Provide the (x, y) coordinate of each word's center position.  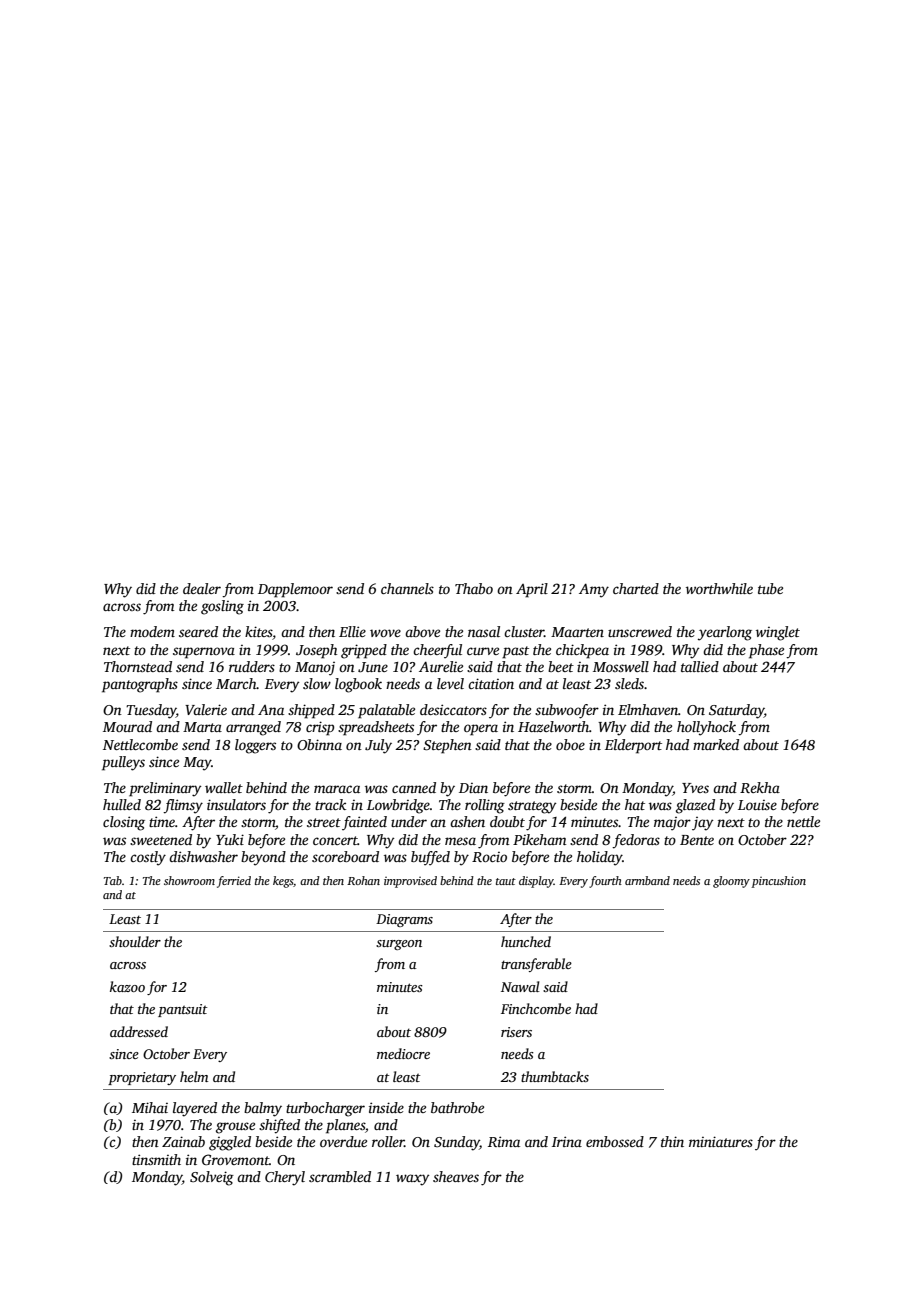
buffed (430, 858)
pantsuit (183, 1010)
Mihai (150, 1107)
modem (152, 631)
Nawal (520, 986)
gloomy (731, 882)
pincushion (778, 882)
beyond (263, 858)
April (532, 590)
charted (636, 588)
